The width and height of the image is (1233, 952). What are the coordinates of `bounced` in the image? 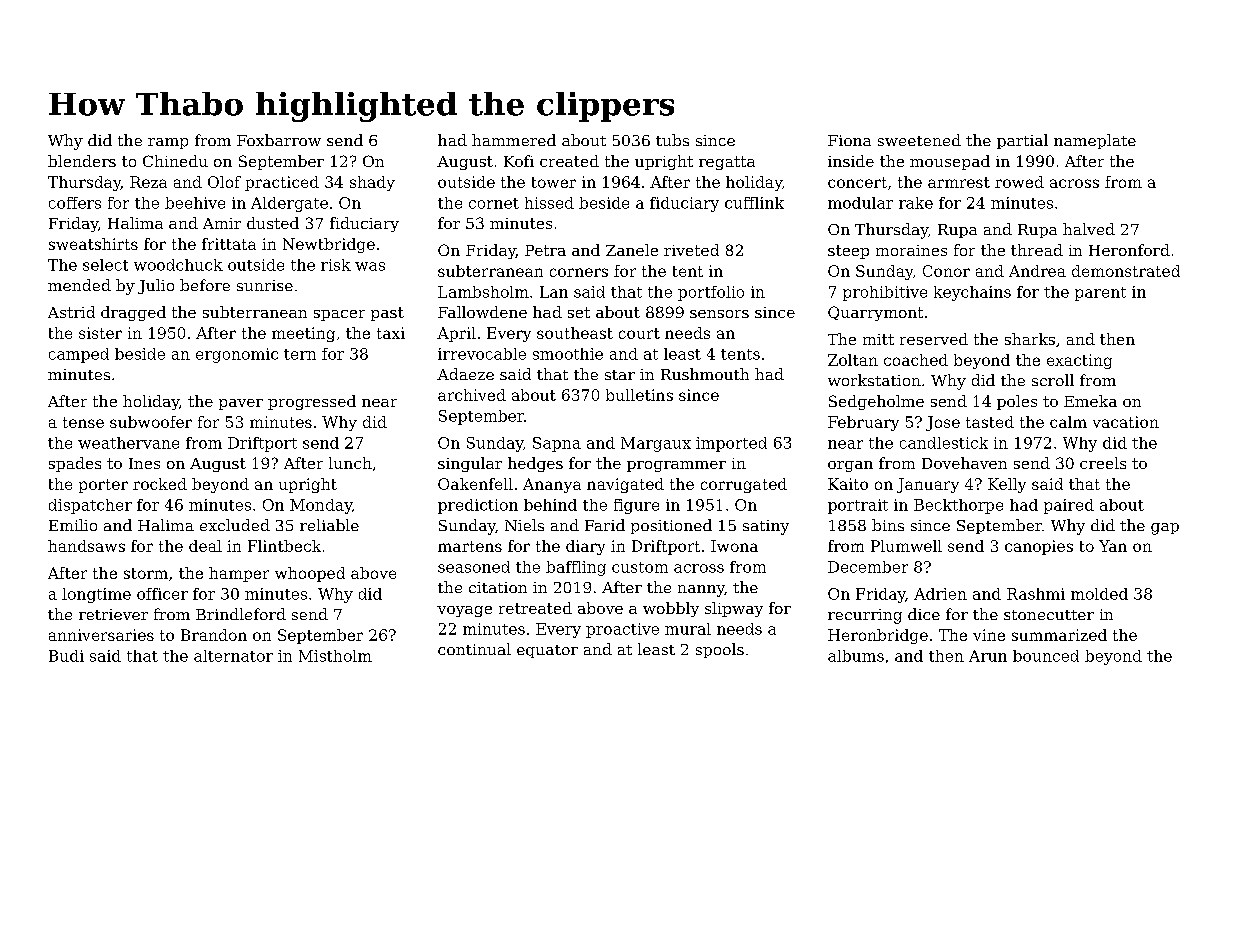 It's located at (1046, 656).
